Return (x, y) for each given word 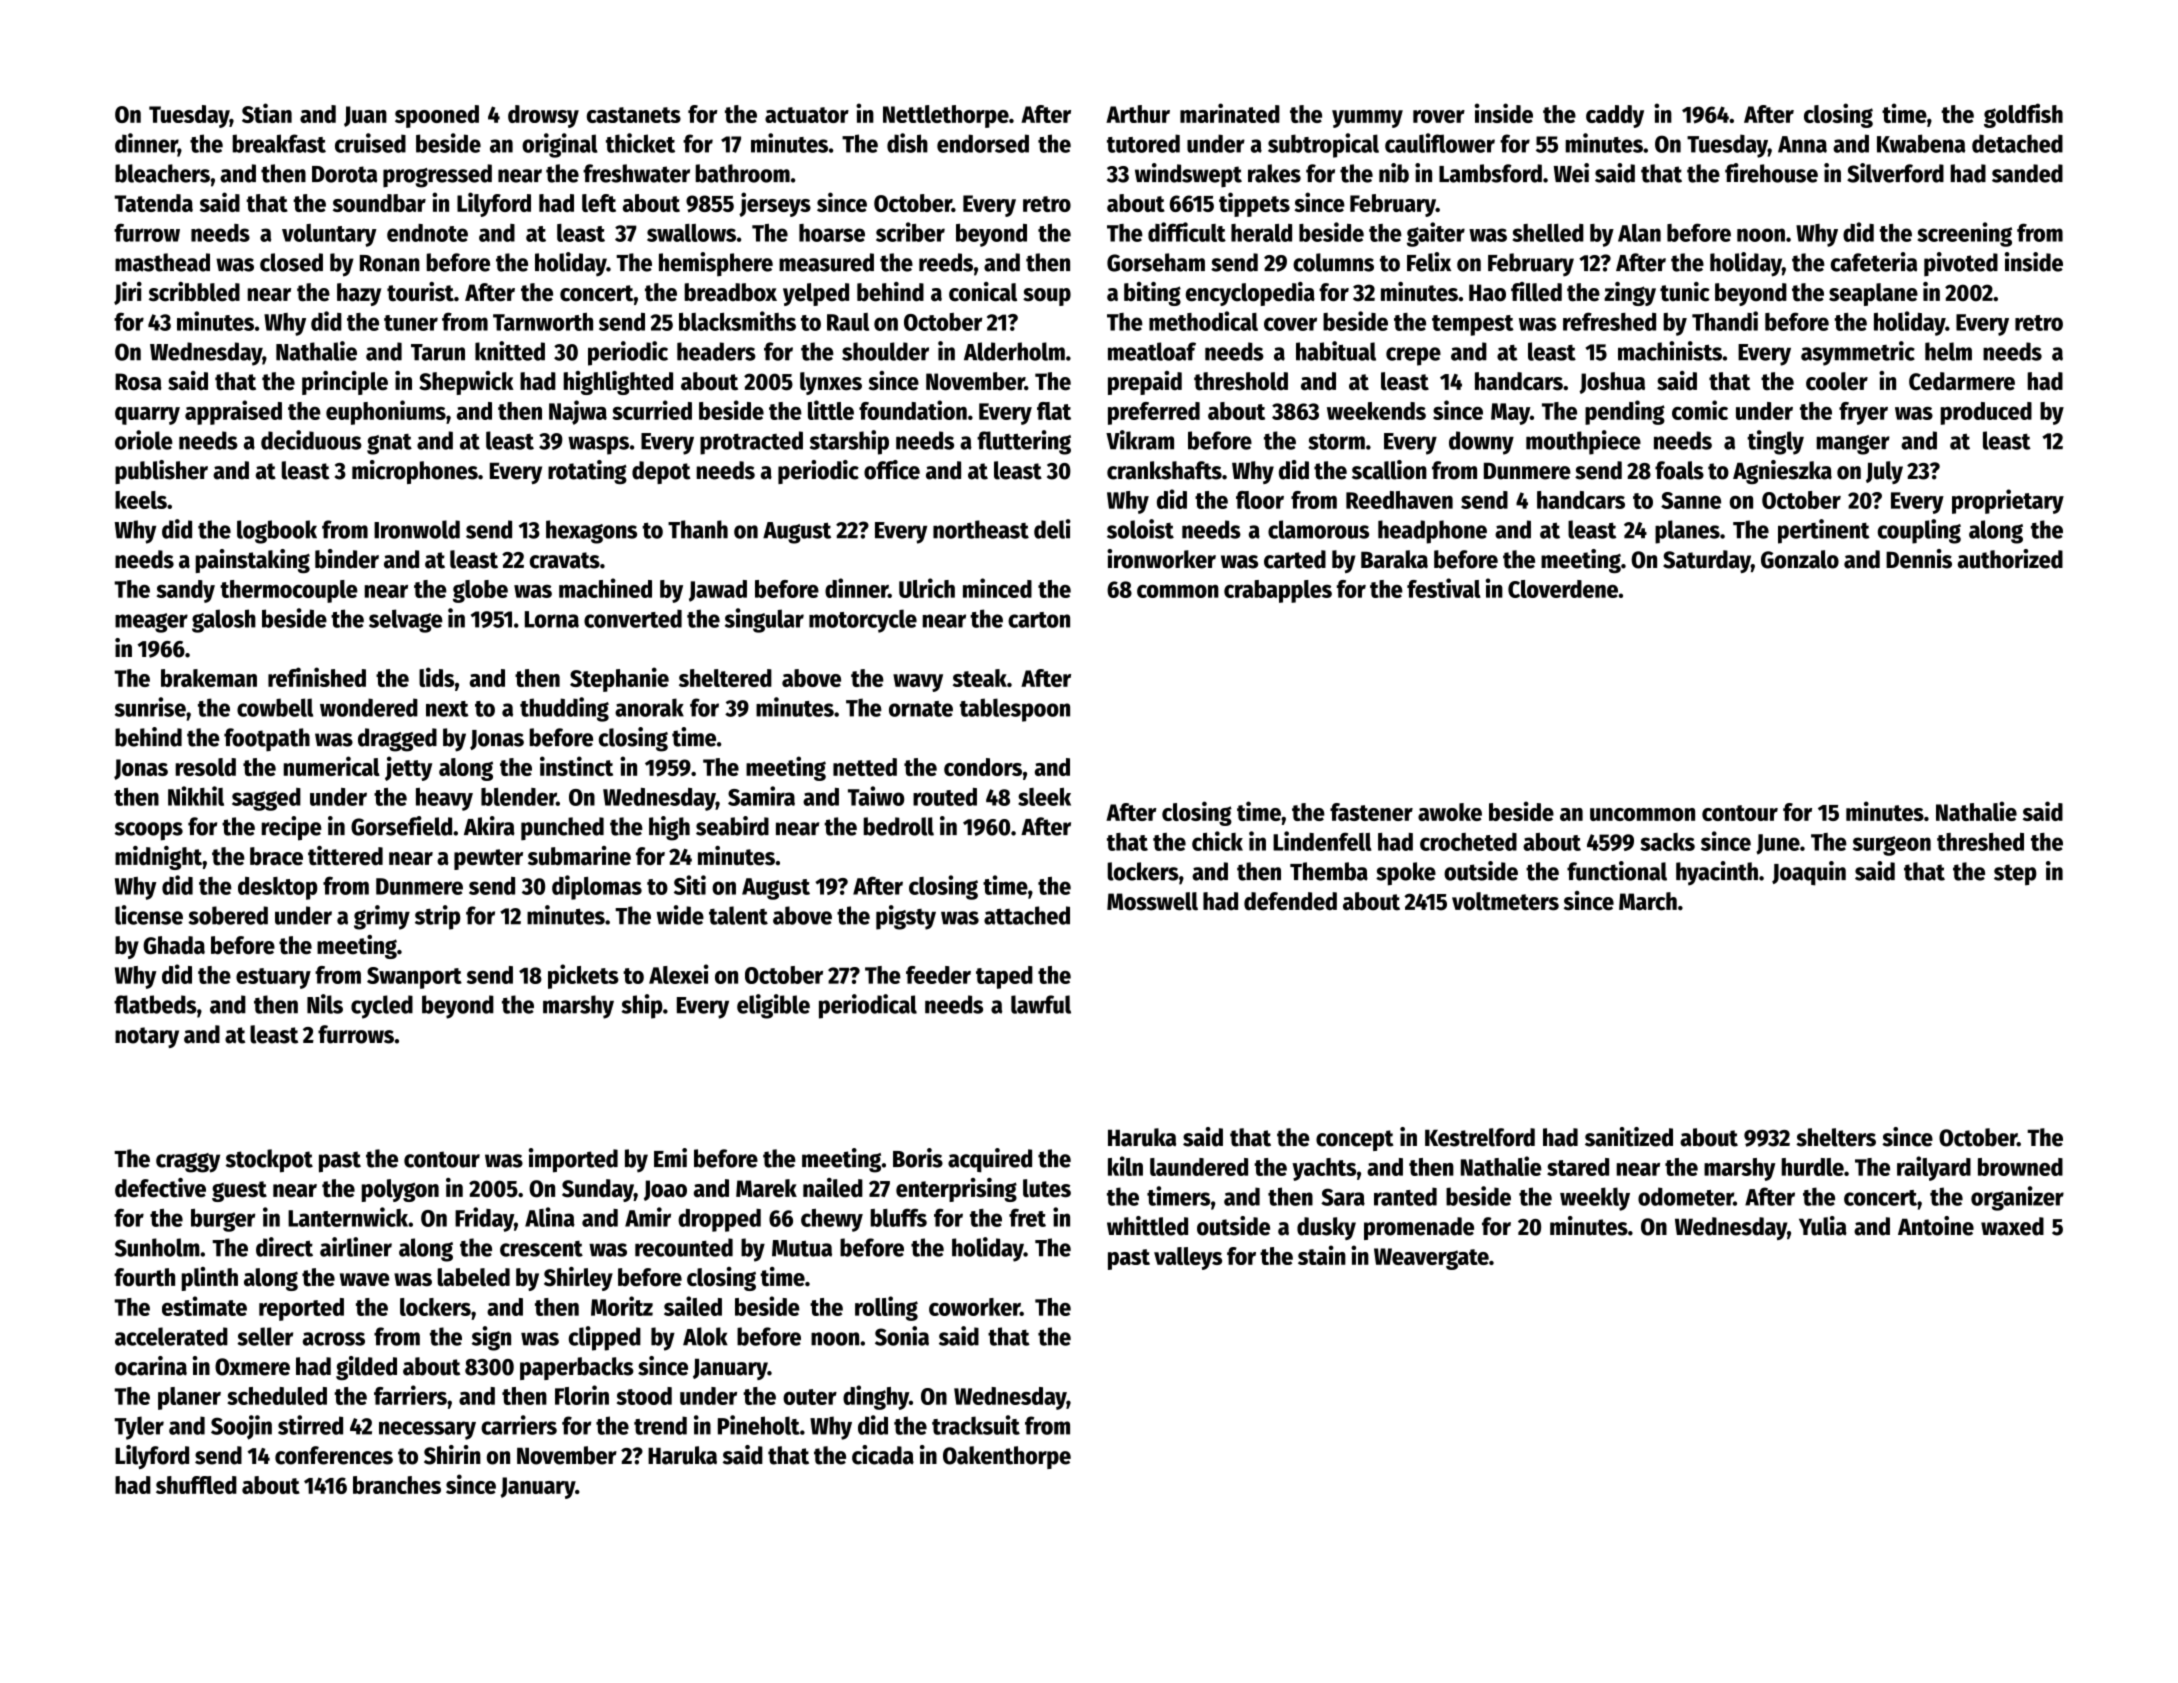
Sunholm (157, 1247)
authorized (2010, 559)
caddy (1615, 116)
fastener (1371, 812)
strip (438, 917)
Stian (267, 113)
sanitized (1629, 1137)
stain (1322, 1255)
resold (206, 767)
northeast (981, 529)
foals (1679, 470)
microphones (415, 472)
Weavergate (1431, 1259)
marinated (1230, 113)
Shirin (452, 1455)
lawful (1041, 1004)
